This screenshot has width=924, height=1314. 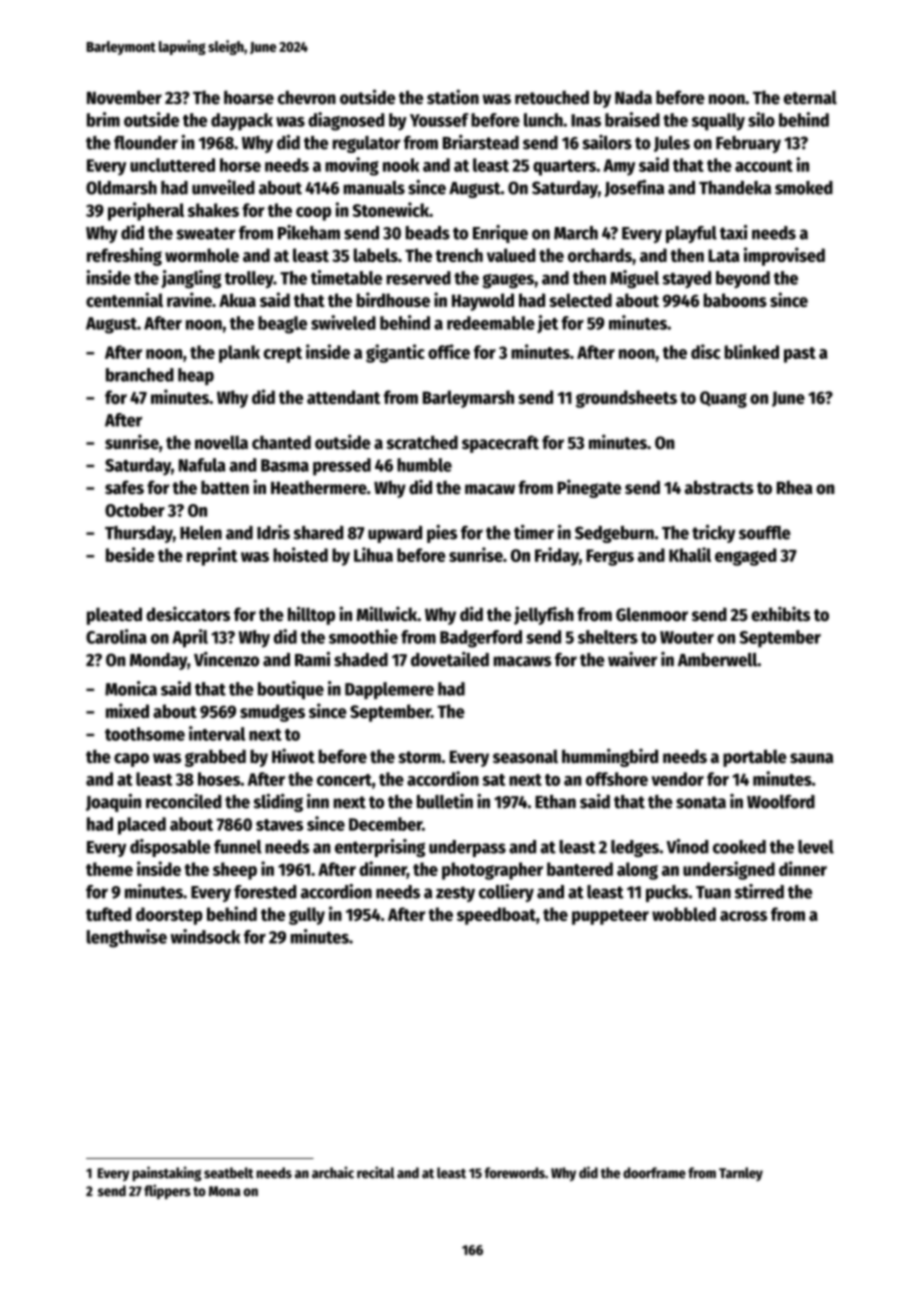 I want to click on sheep, so click(x=235, y=871).
